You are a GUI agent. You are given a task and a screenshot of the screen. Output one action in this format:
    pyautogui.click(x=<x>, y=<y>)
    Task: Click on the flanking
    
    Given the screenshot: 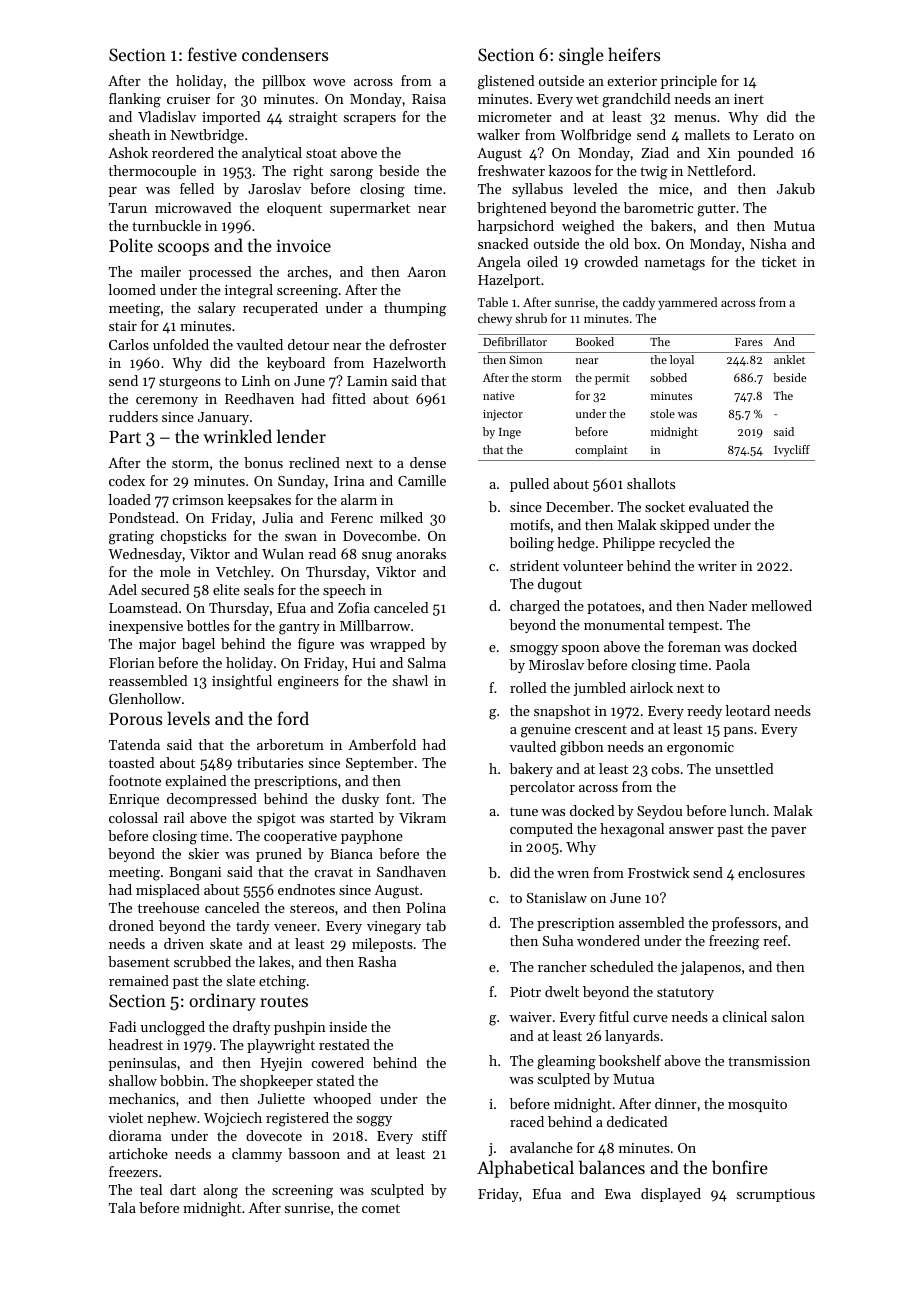 What is the action you would take?
    pyautogui.click(x=135, y=100)
